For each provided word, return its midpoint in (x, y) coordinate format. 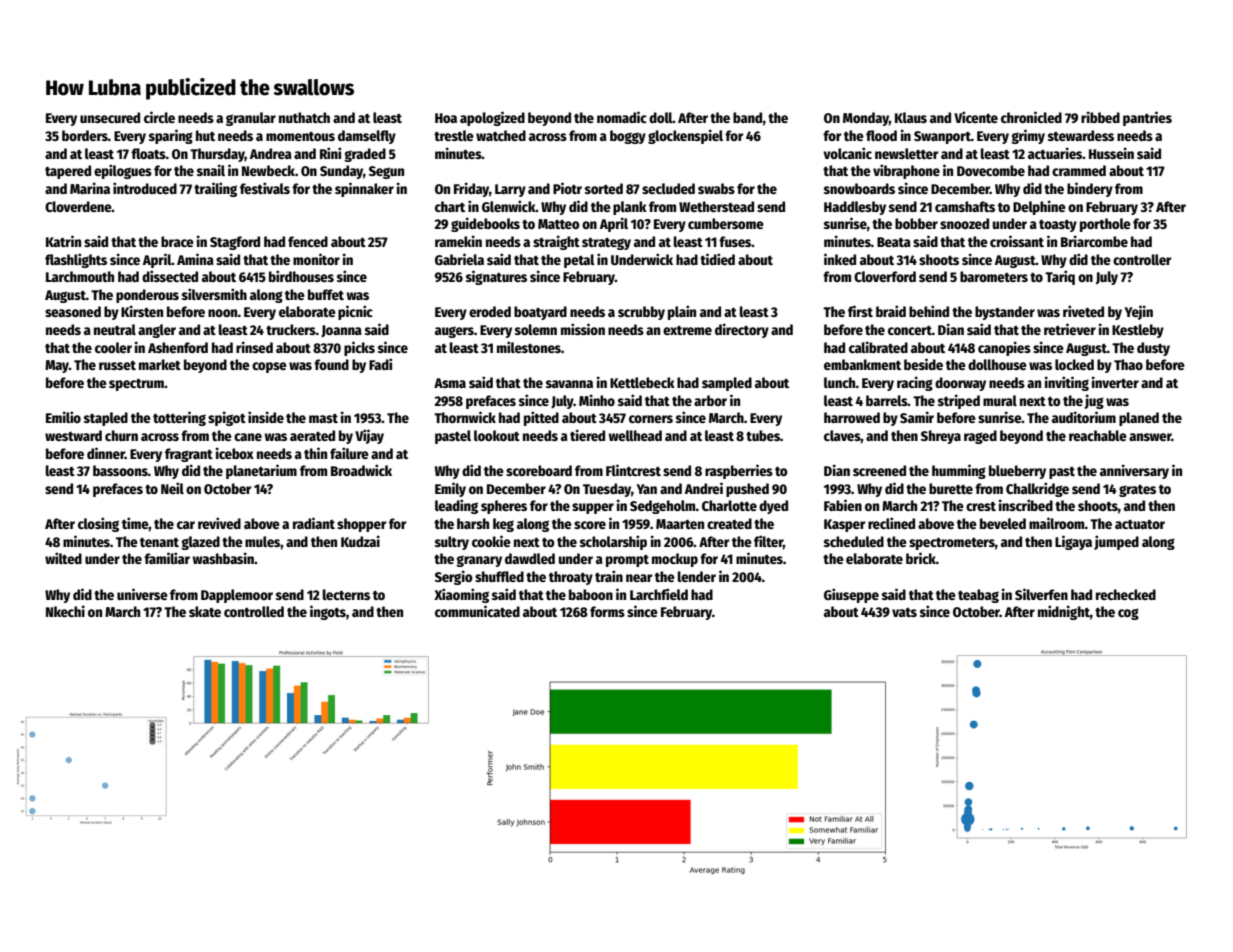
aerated (312, 435)
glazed (200, 543)
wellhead (635, 435)
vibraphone (906, 171)
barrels (887, 400)
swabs (716, 188)
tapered (68, 172)
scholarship (613, 542)
